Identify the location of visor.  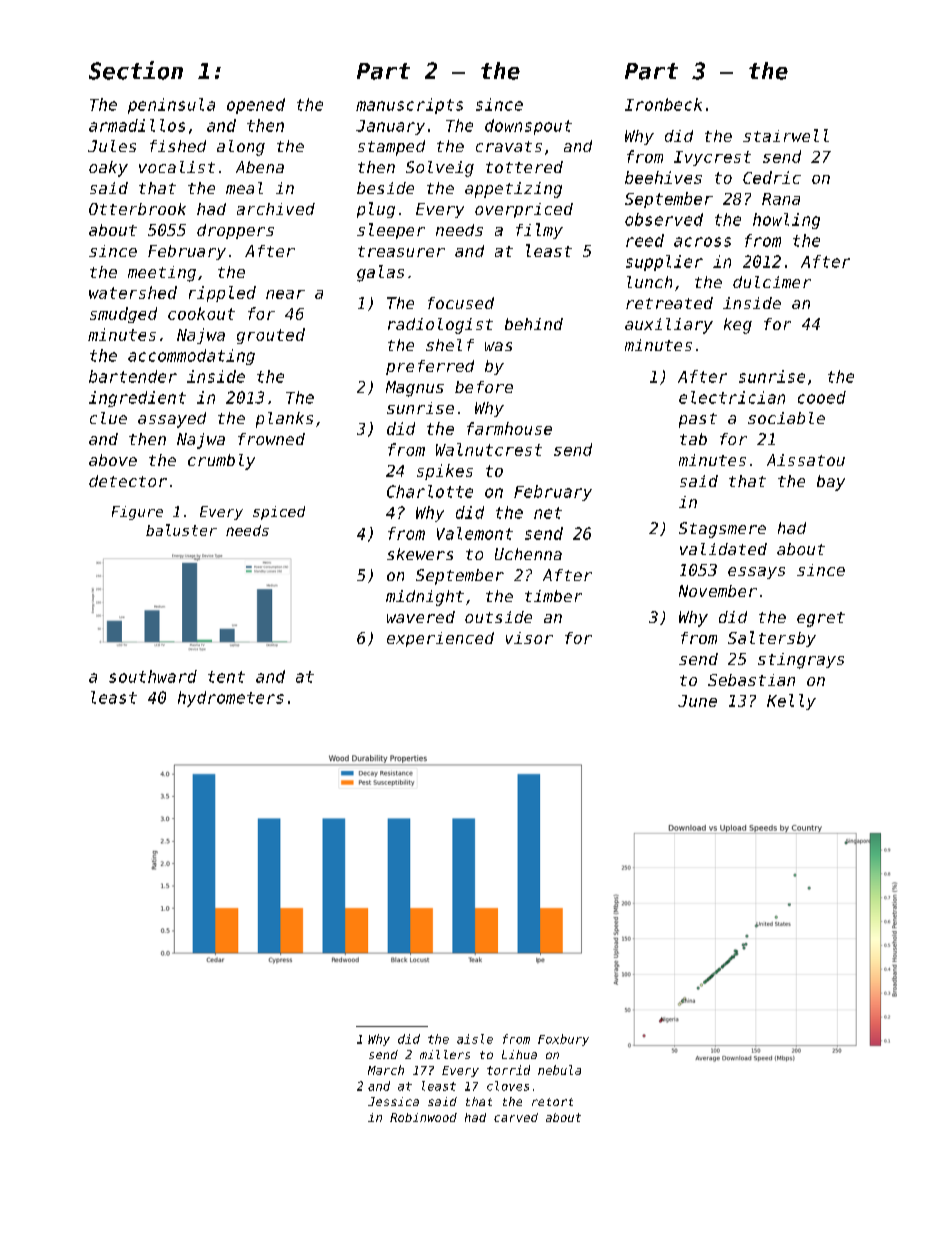
(529, 638).
